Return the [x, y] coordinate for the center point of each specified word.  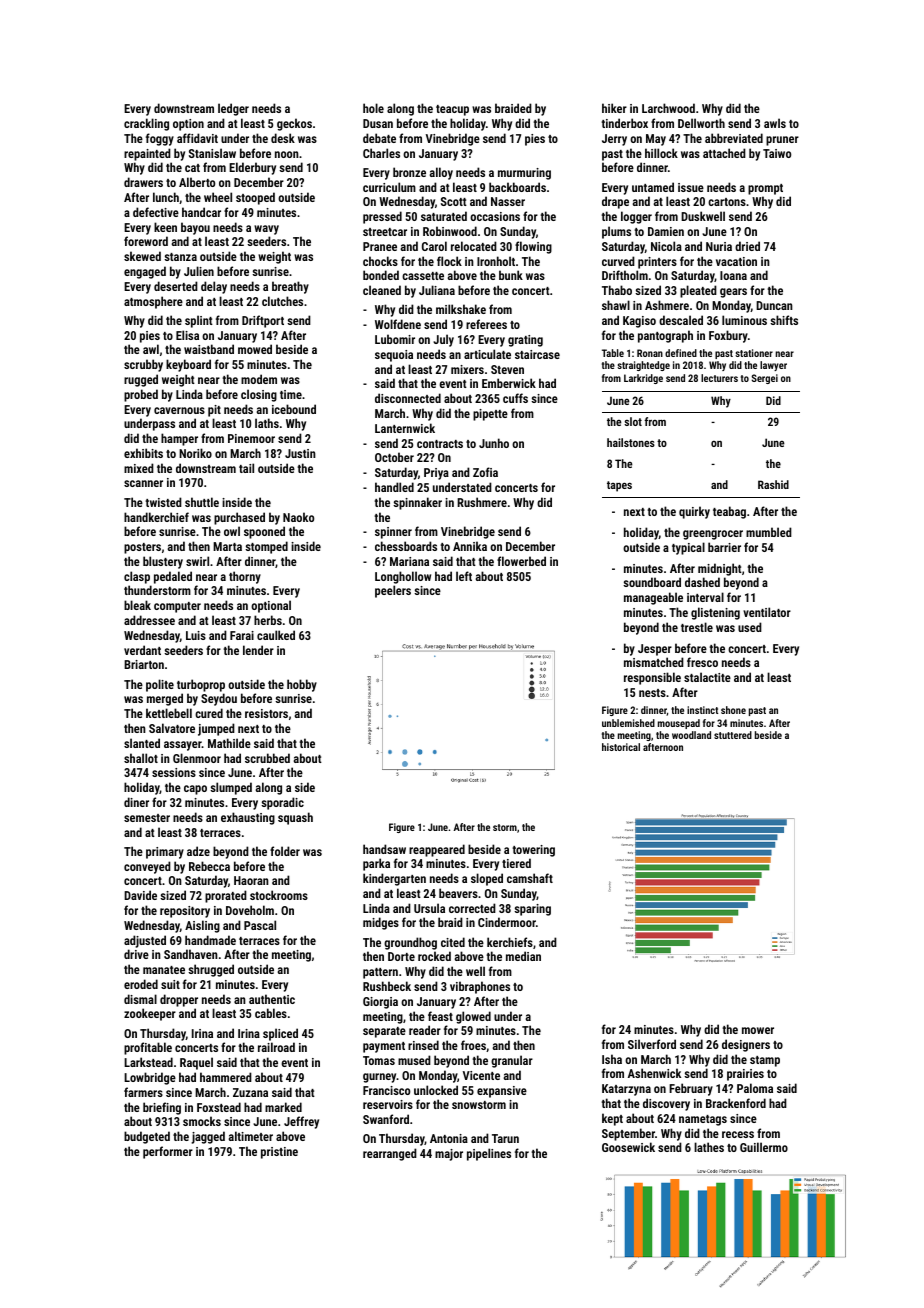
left [464, 576]
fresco [702, 662]
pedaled [173, 577]
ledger [233, 109]
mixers [467, 369]
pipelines [489, 1154]
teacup [452, 110]
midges [381, 923]
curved [618, 261]
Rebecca [209, 866]
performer [168, 1152]
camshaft [530, 878]
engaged [145, 272]
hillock [661, 153]
